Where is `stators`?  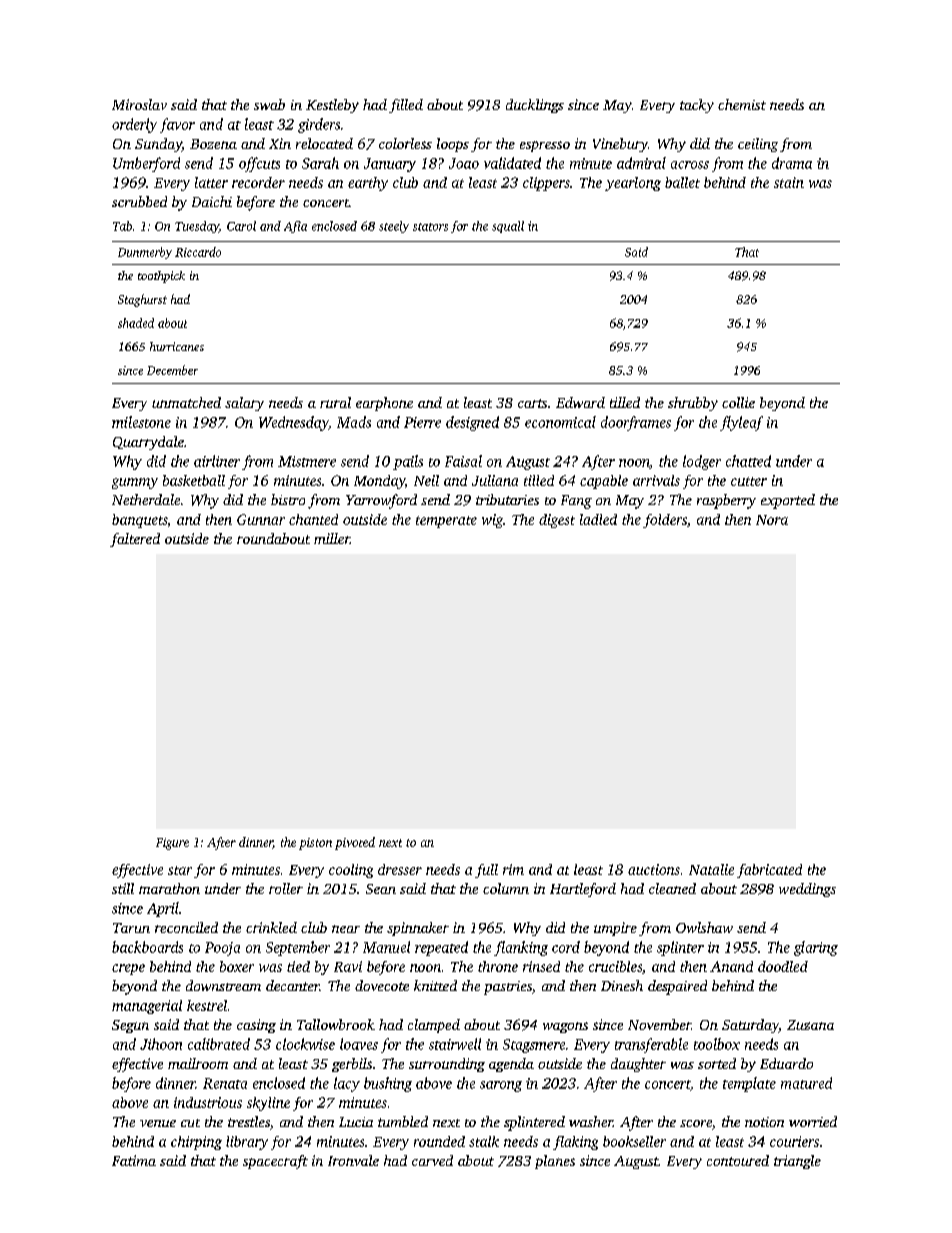
stators is located at coordinates (430, 227).
